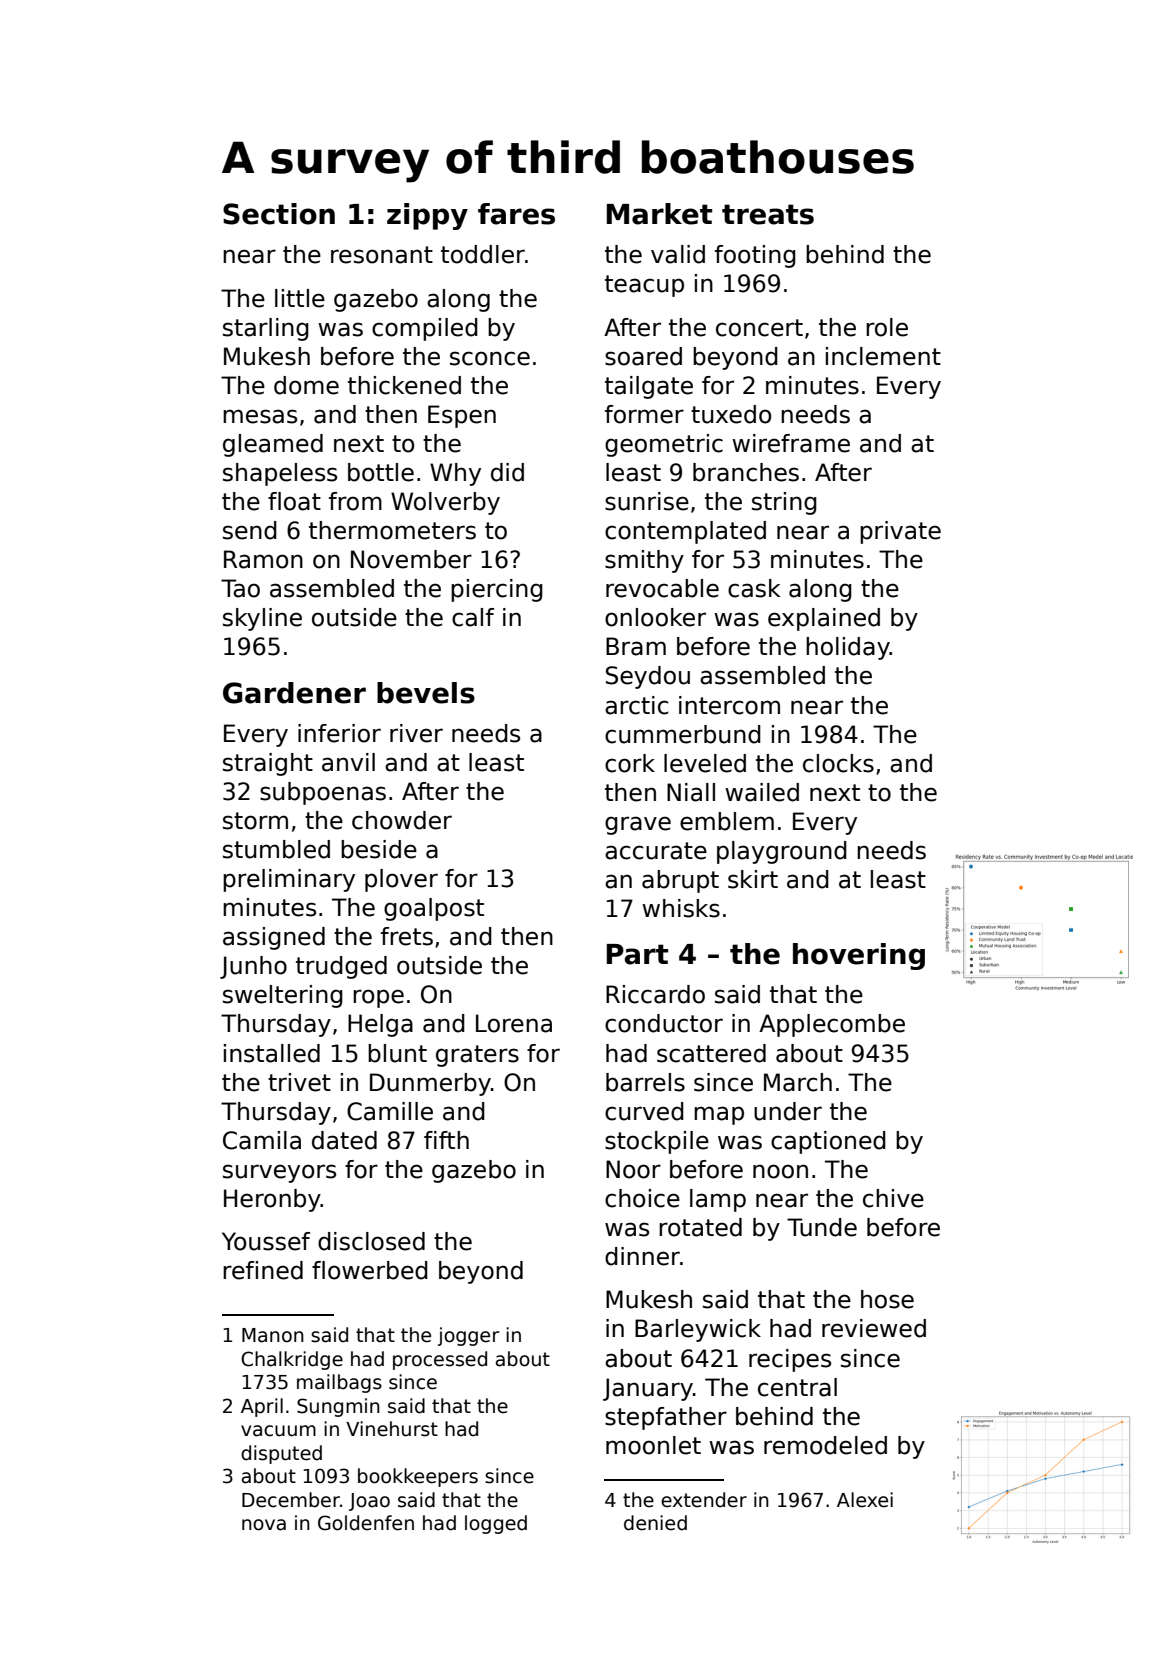 The height and width of the image is (1654, 1165). Describe the element at coordinates (402, 820) in the image. I see `chowder` at that location.
